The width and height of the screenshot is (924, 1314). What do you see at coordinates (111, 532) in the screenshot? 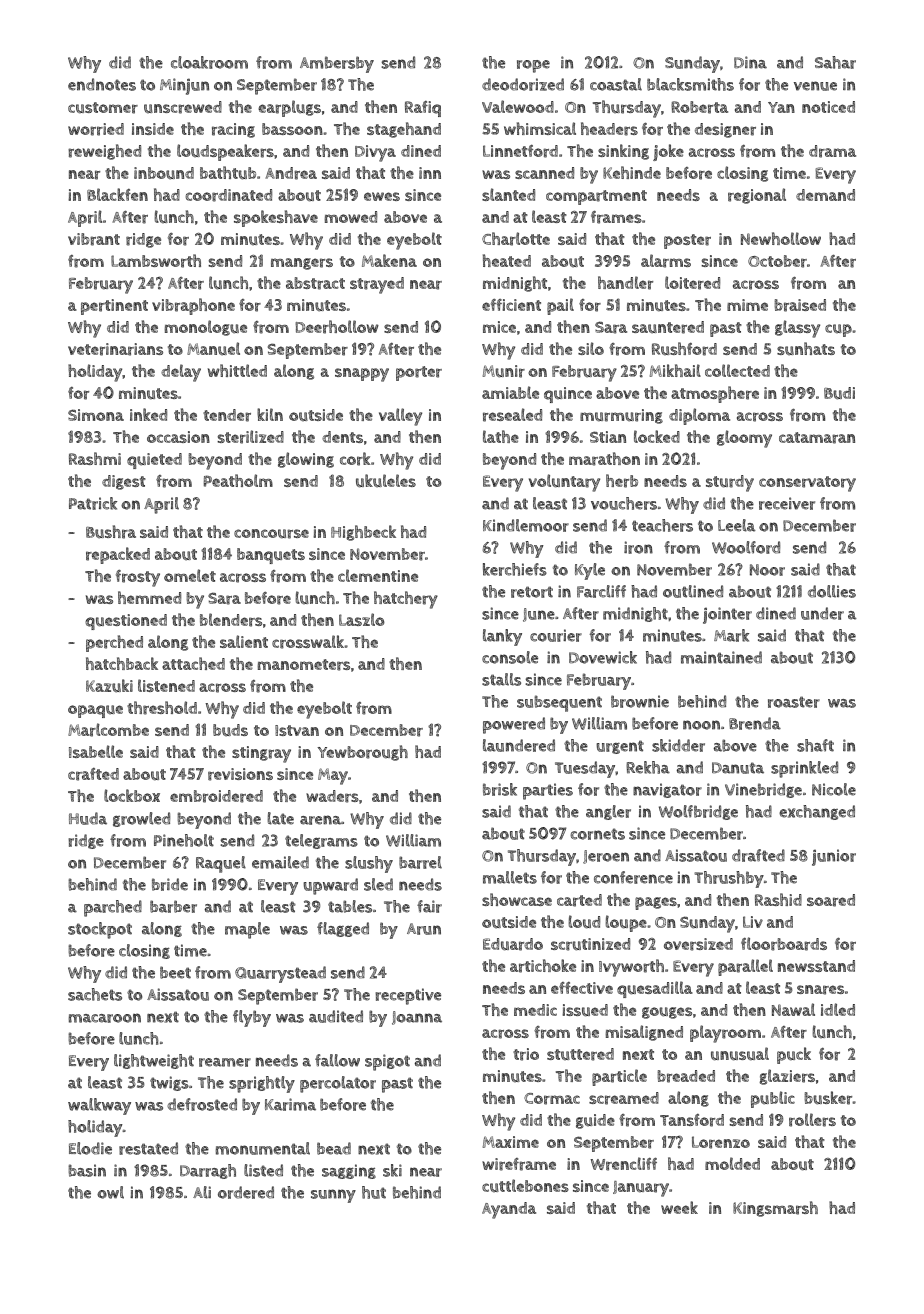
I see `Bushra` at bounding box center [111, 532].
